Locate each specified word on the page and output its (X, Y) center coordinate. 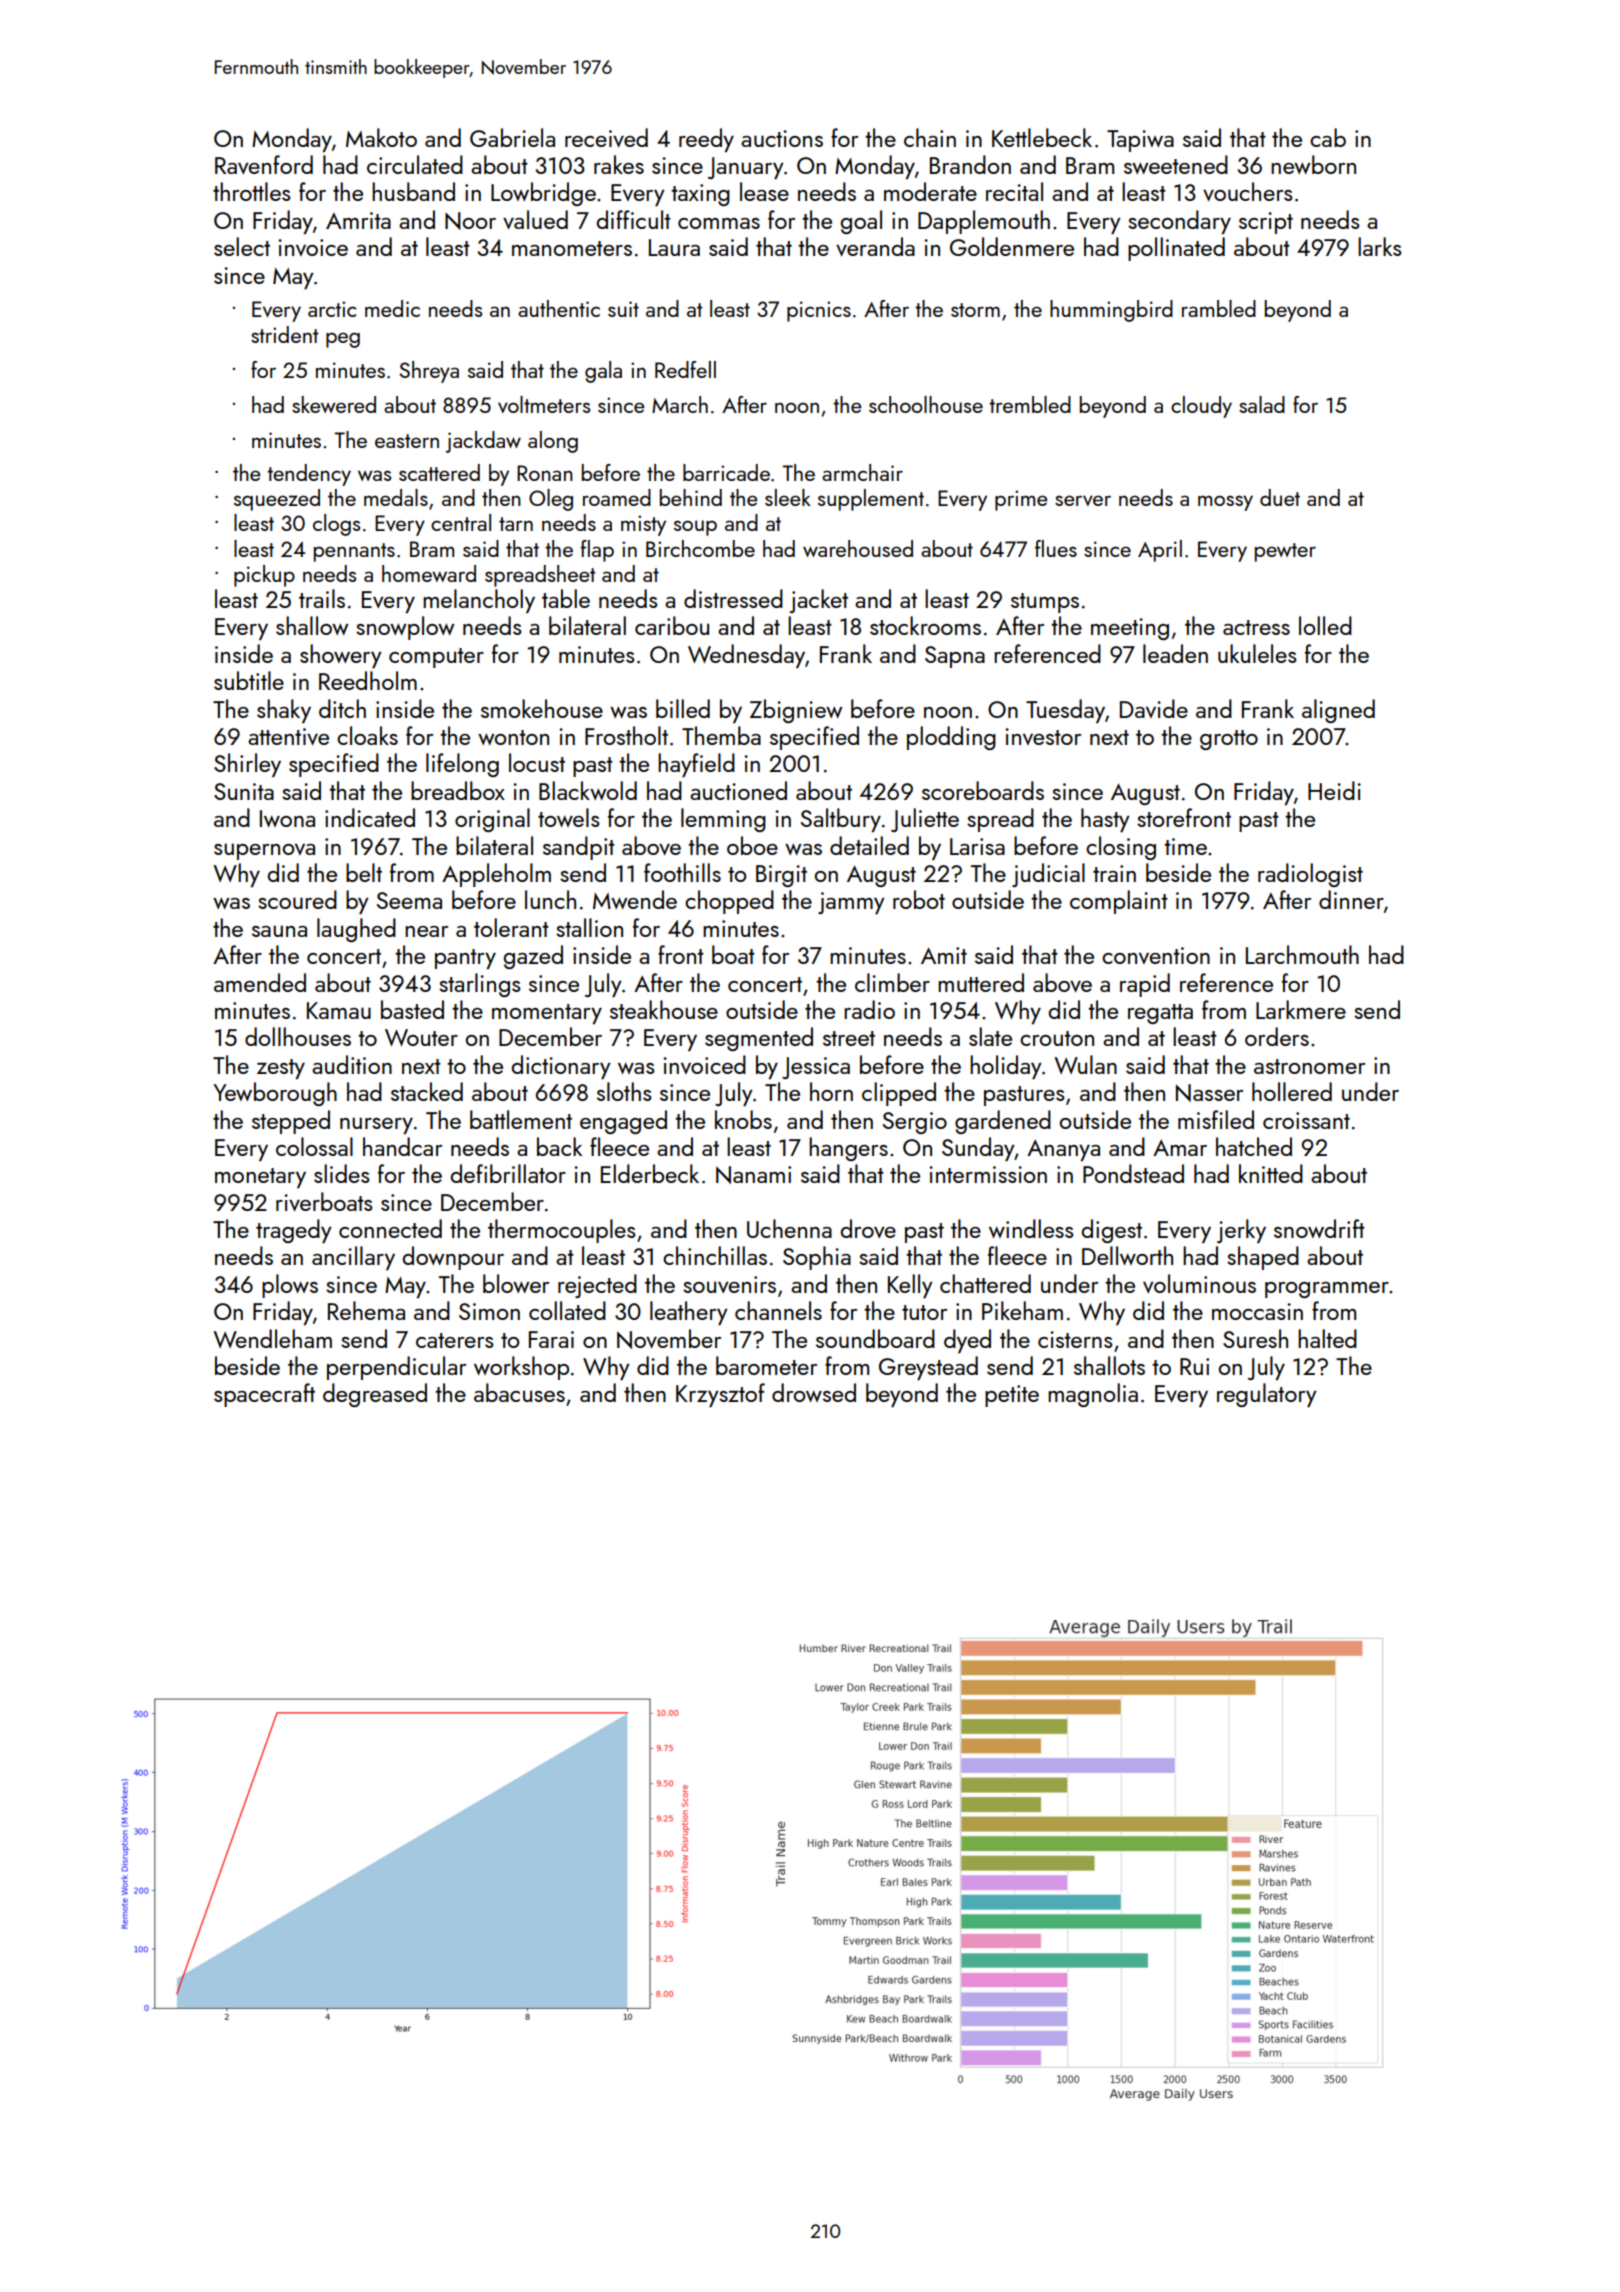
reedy (706, 140)
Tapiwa (1140, 141)
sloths (624, 1091)
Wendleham (272, 1338)
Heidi (1334, 790)
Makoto (381, 137)
